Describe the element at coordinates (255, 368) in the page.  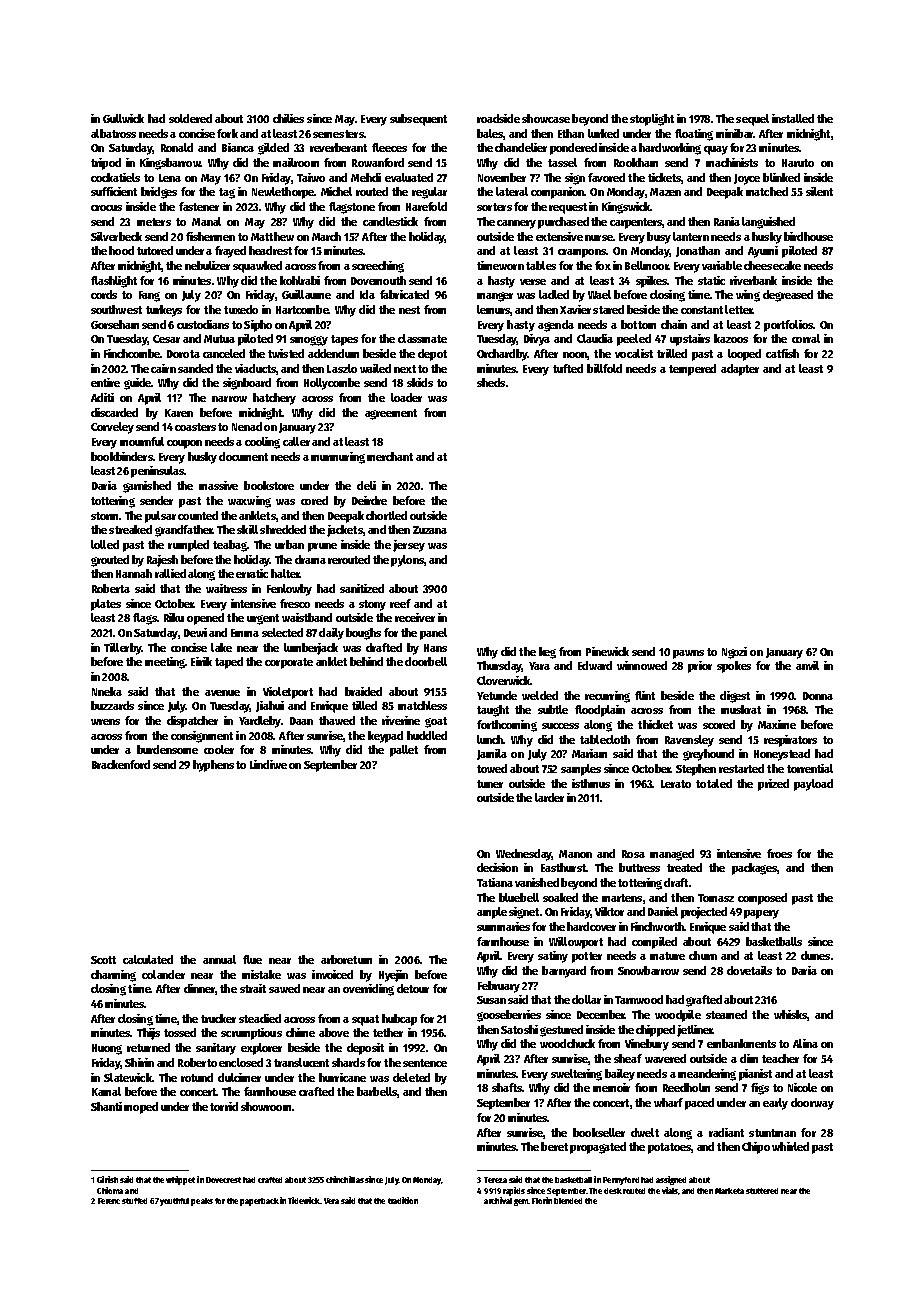
I see `viaducts` at that location.
